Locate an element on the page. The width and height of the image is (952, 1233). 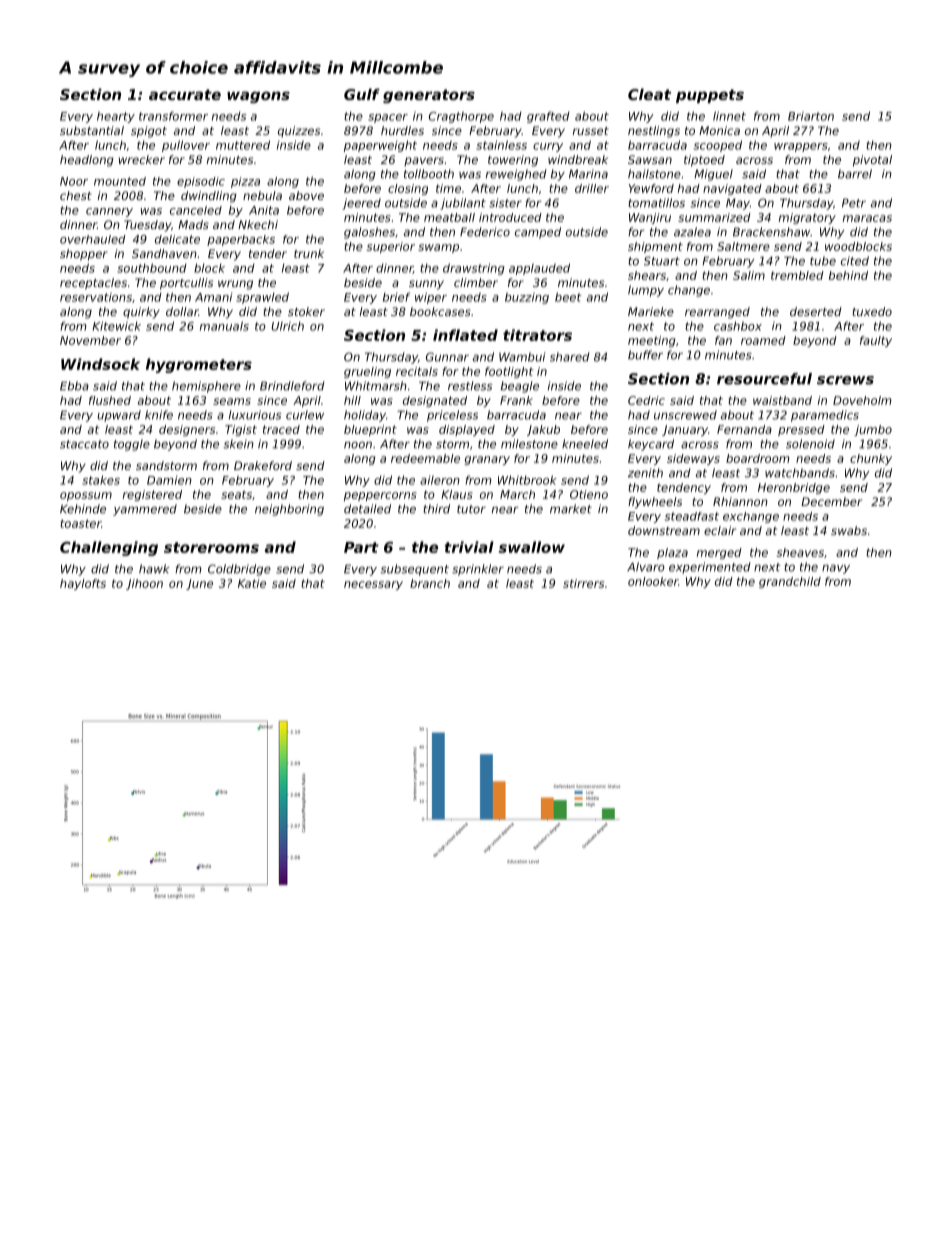
barrel is located at coordinates (855, 174).
